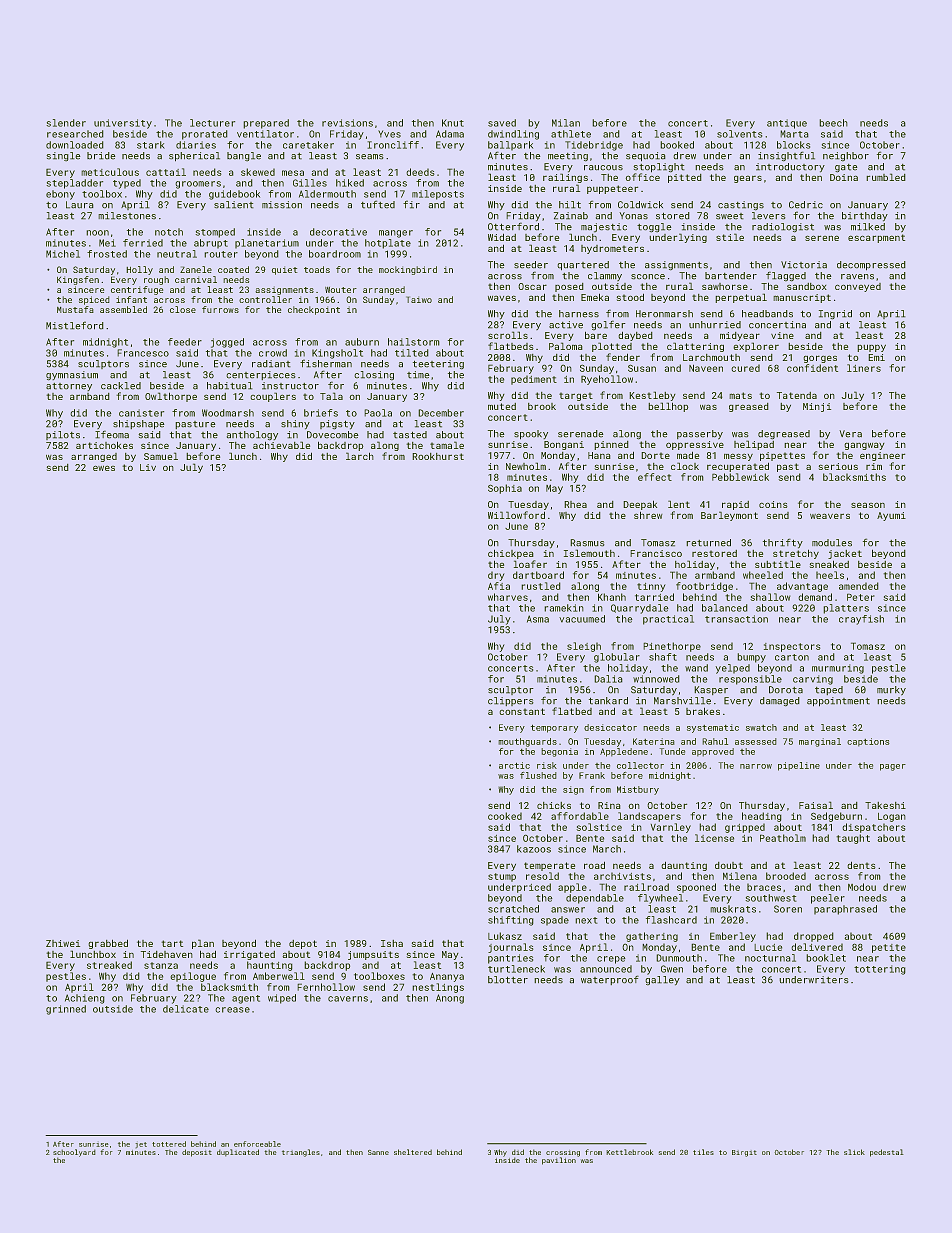  I want to click on Knut, so click(453, 123).
